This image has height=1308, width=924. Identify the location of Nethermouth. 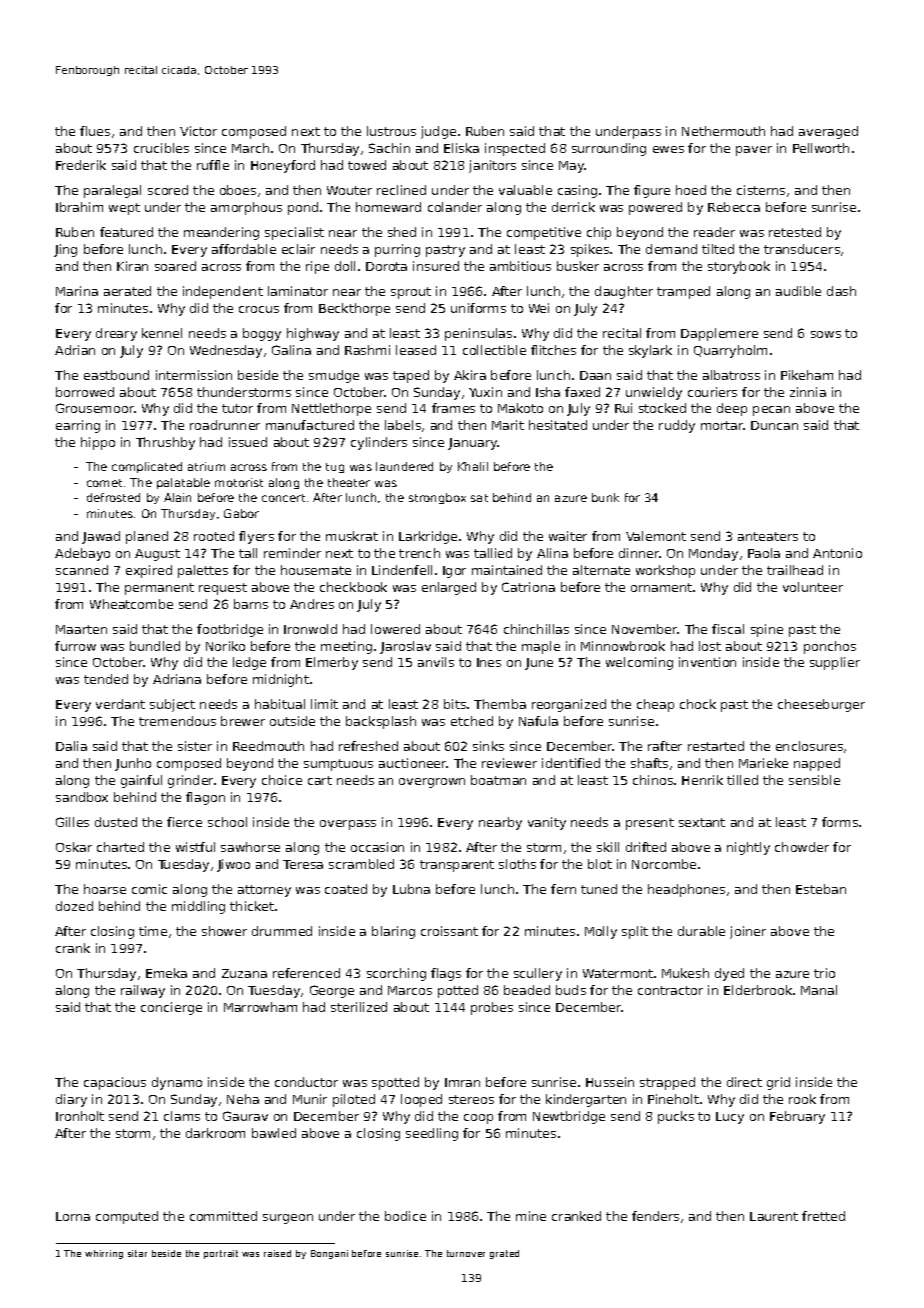
(723, 131).
